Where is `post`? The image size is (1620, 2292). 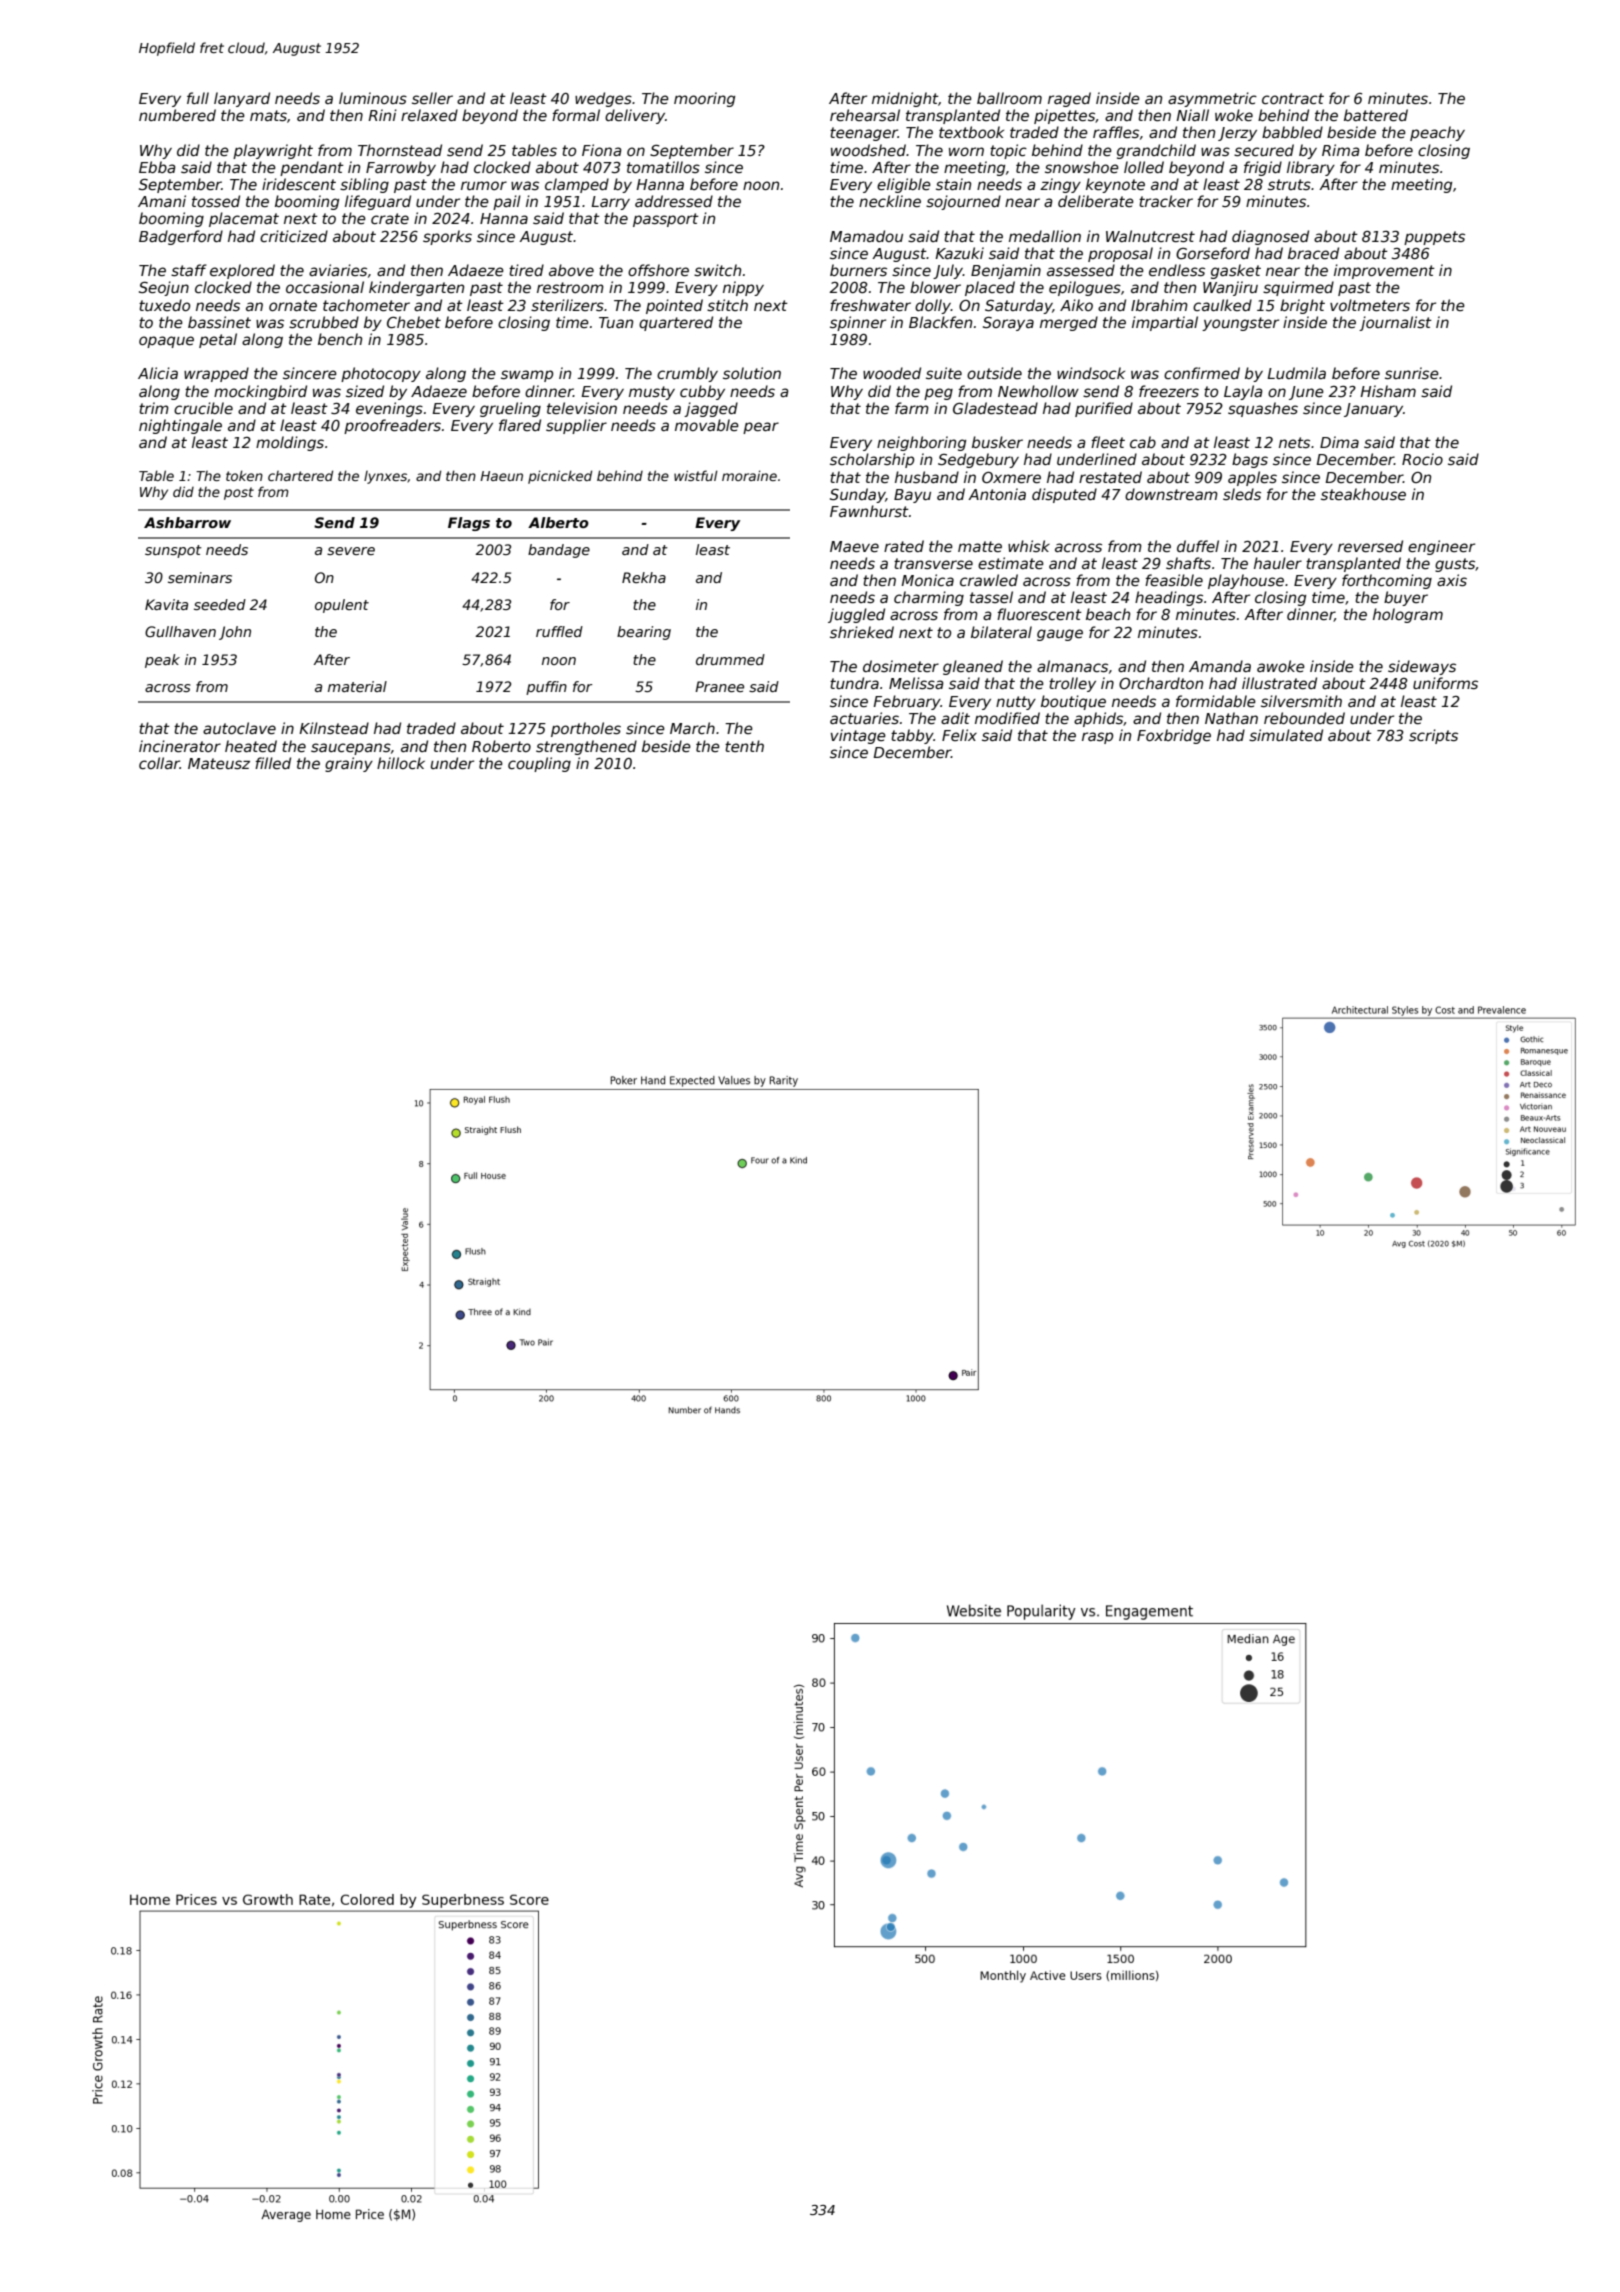 post is located at coordinates (239, 493).
